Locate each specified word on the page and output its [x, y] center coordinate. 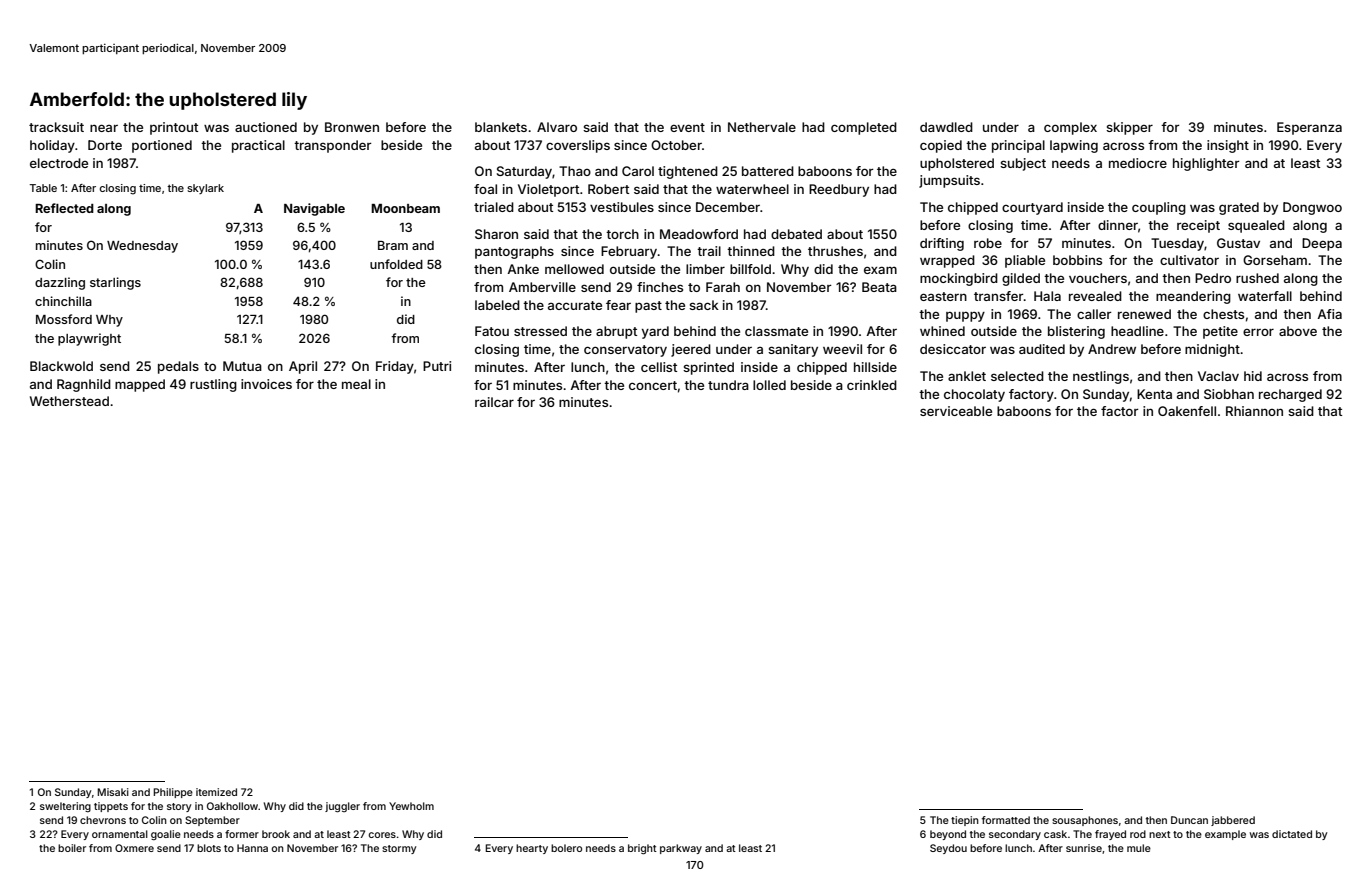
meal [356, 384]
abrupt [616, 332]
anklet [967, 376]
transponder [332, 146]
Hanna [252, 848]
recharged [1290, 395]
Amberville [542, 287]
